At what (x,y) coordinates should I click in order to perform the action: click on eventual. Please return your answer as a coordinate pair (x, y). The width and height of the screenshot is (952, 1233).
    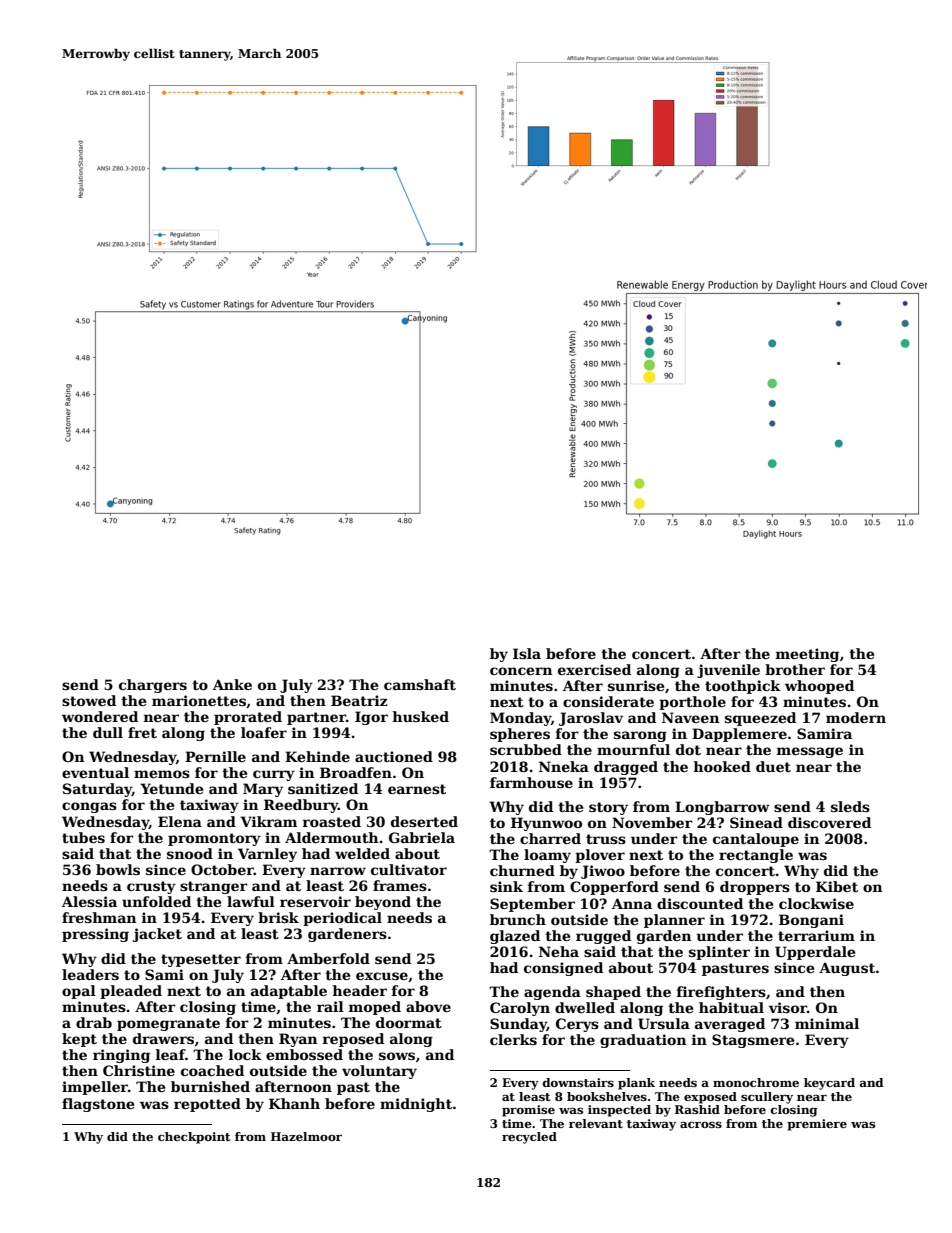
    Looking at the image, I should click on (95, 772).
